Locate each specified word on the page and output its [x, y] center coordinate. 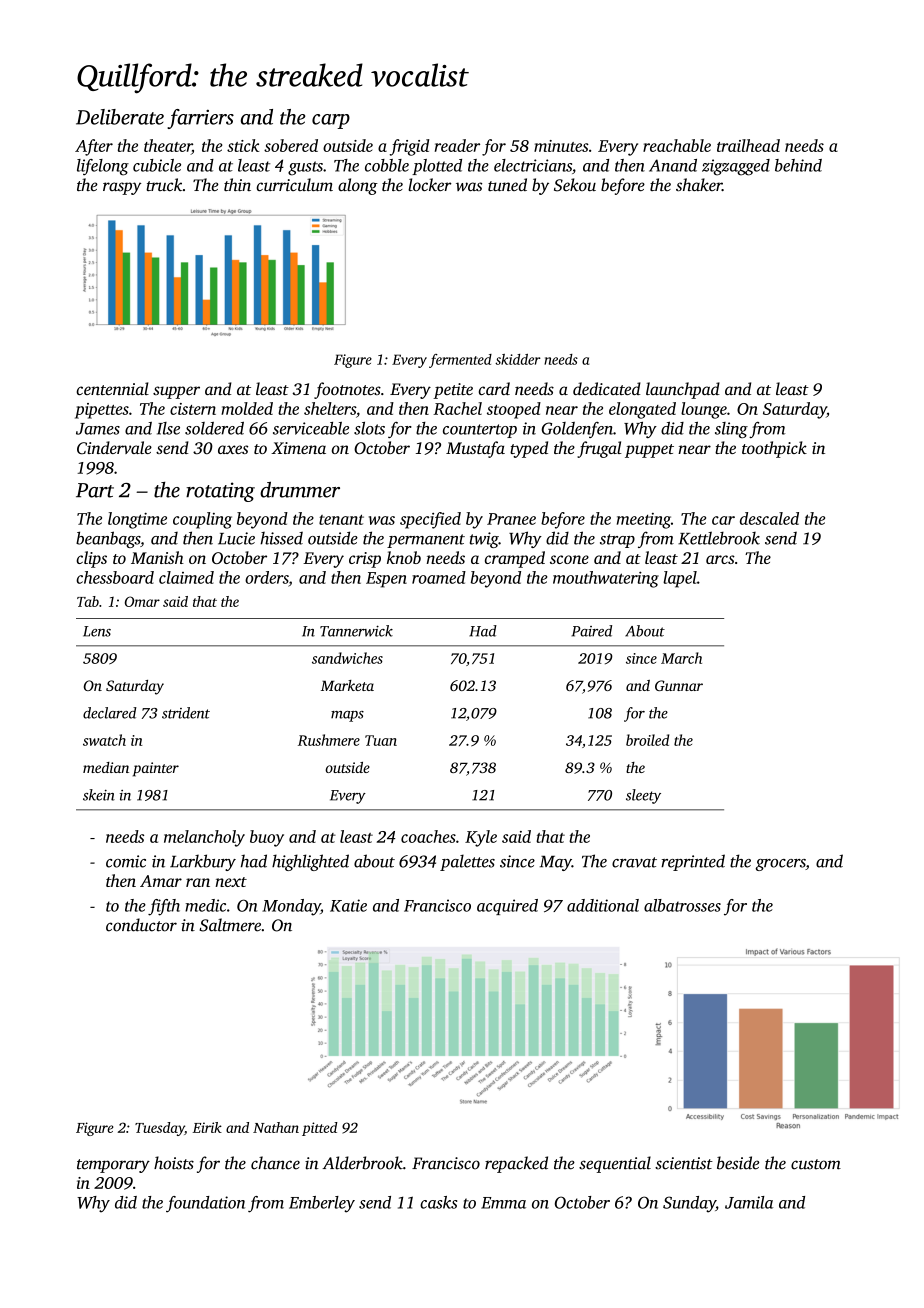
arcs [720, 559]
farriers [200, 119]
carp [331, 121]
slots [369, 428]
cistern [193, 409]
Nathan [276, 1127]
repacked [516, 1164]
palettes [467, 862]
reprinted [693, 862]
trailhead [748, 145]
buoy [267, 838]
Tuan [381, 740]
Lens [97, 631]
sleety [643, 796]
